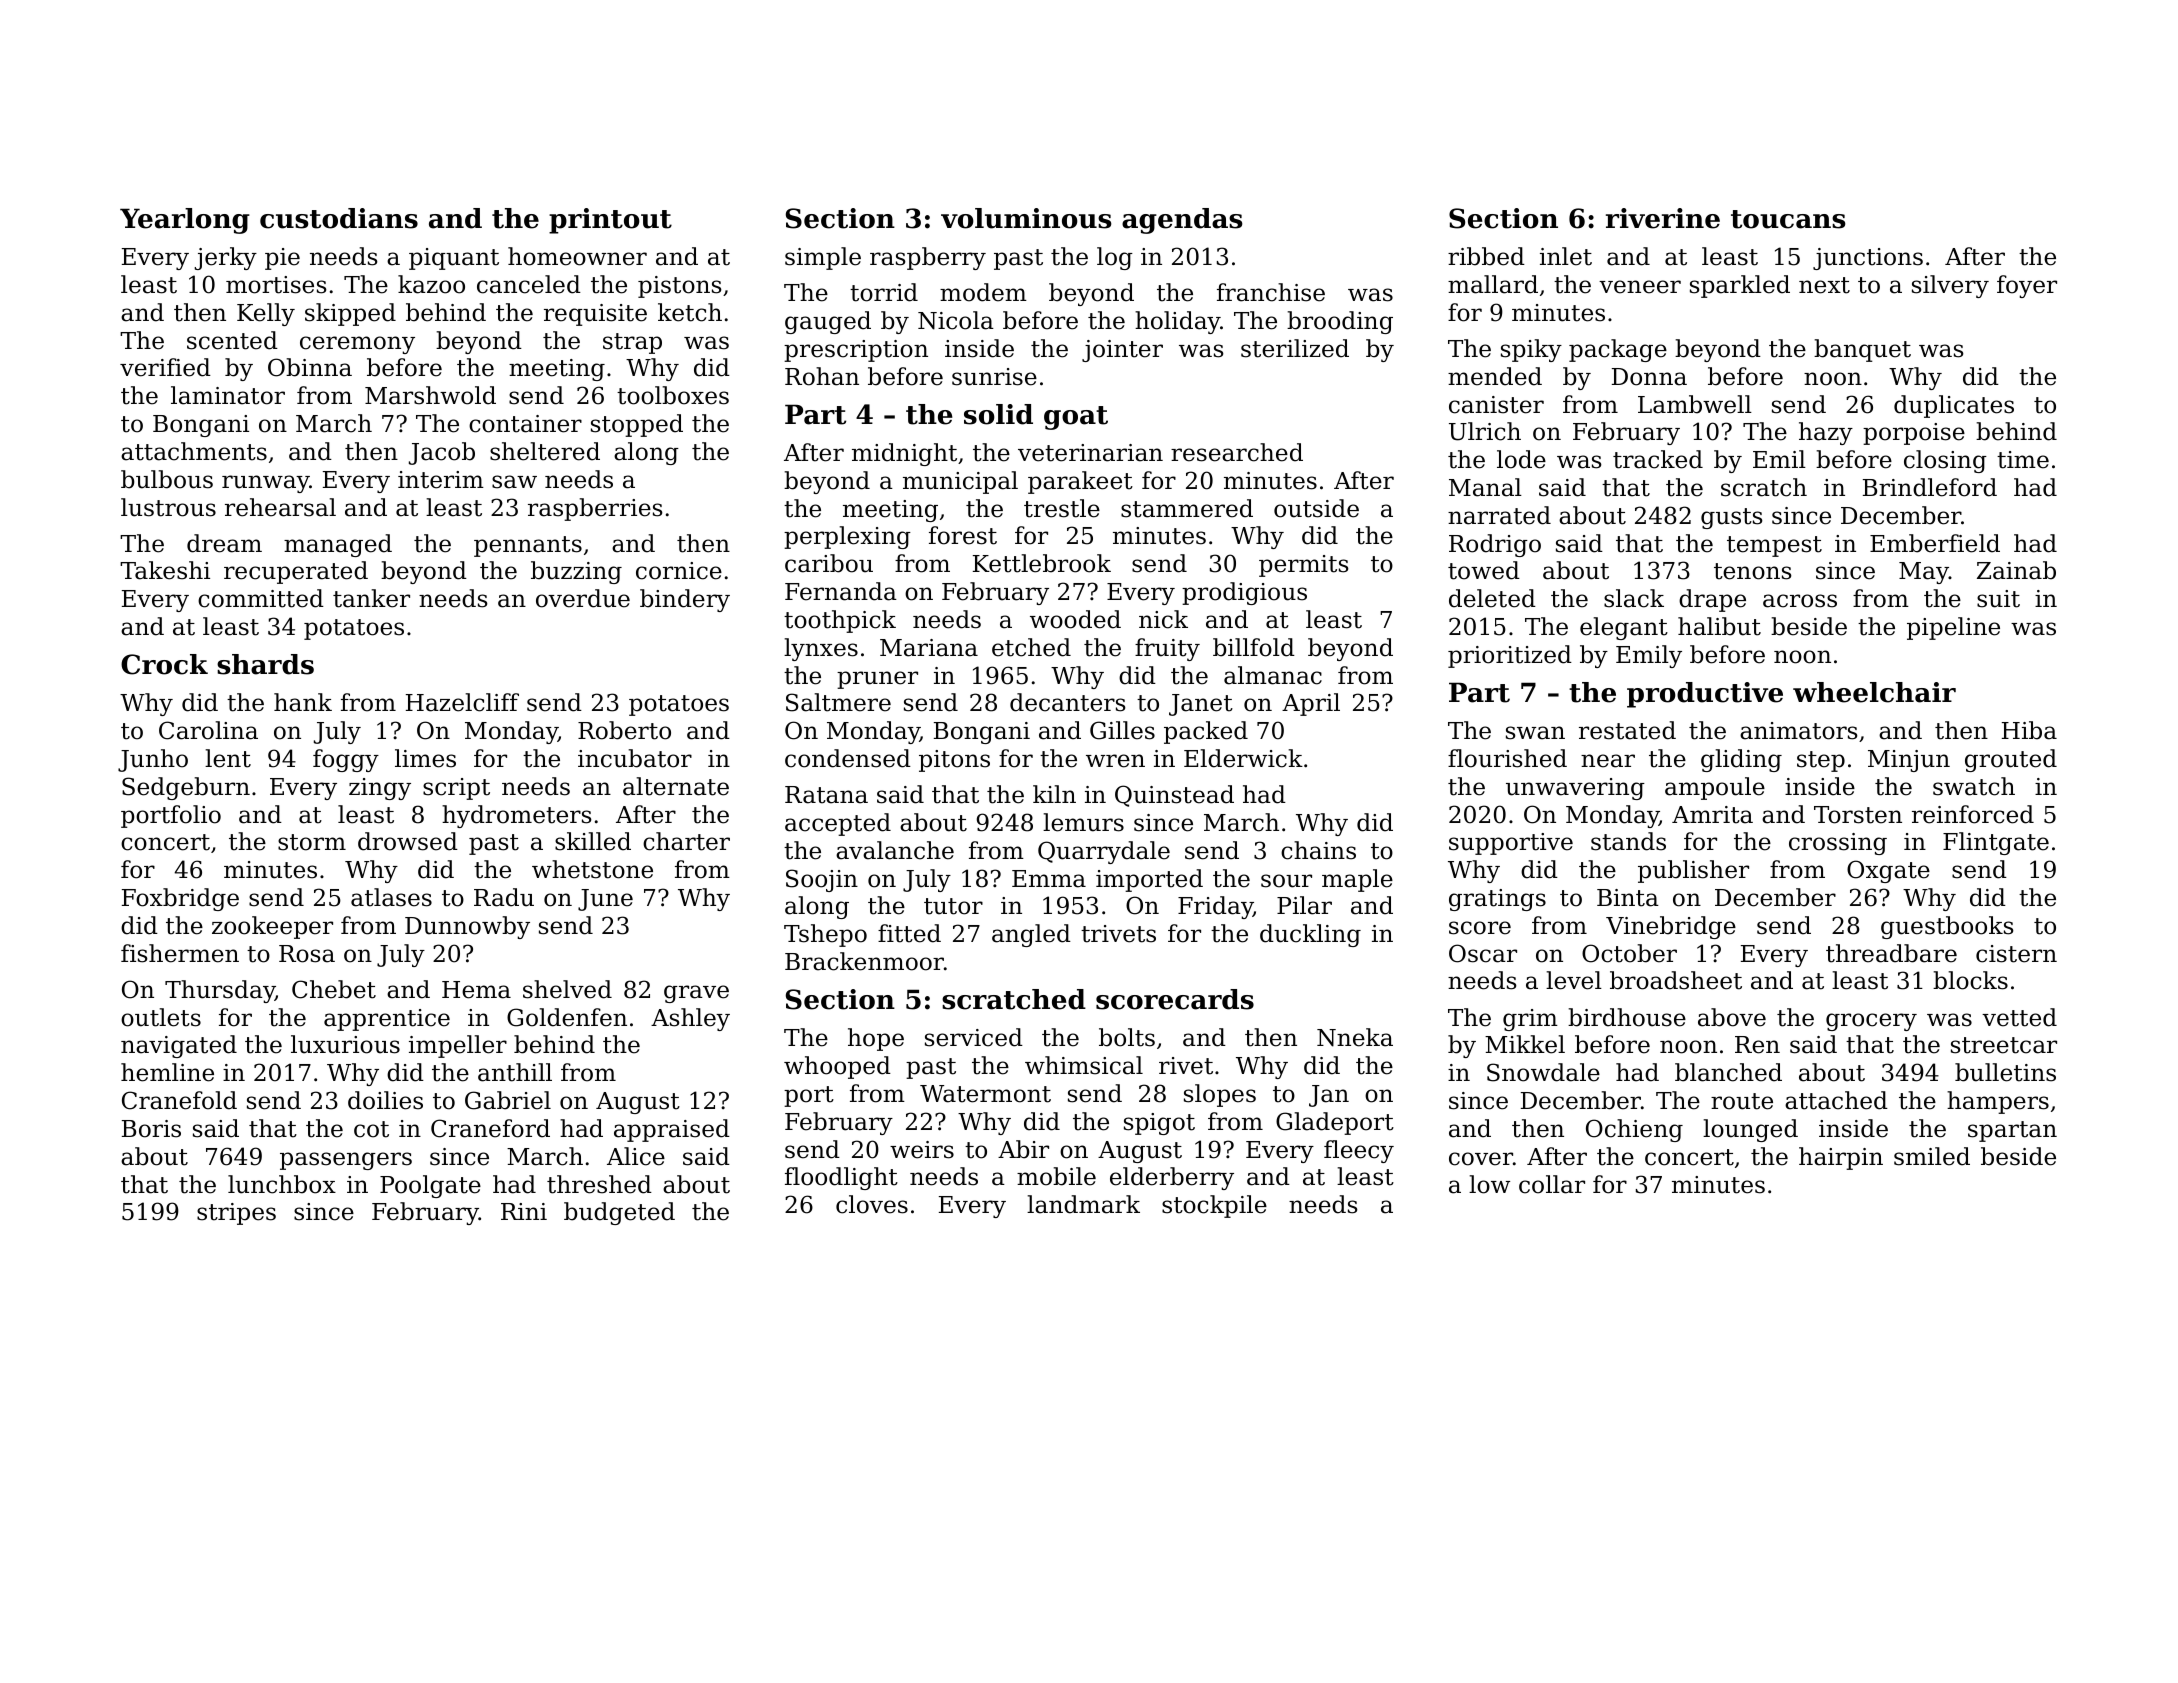 The width and height of the screenshot is (2178, 1683). Describe the element at coordinates (2027, 286) in the screenshot. I see `foyer` at that location.
